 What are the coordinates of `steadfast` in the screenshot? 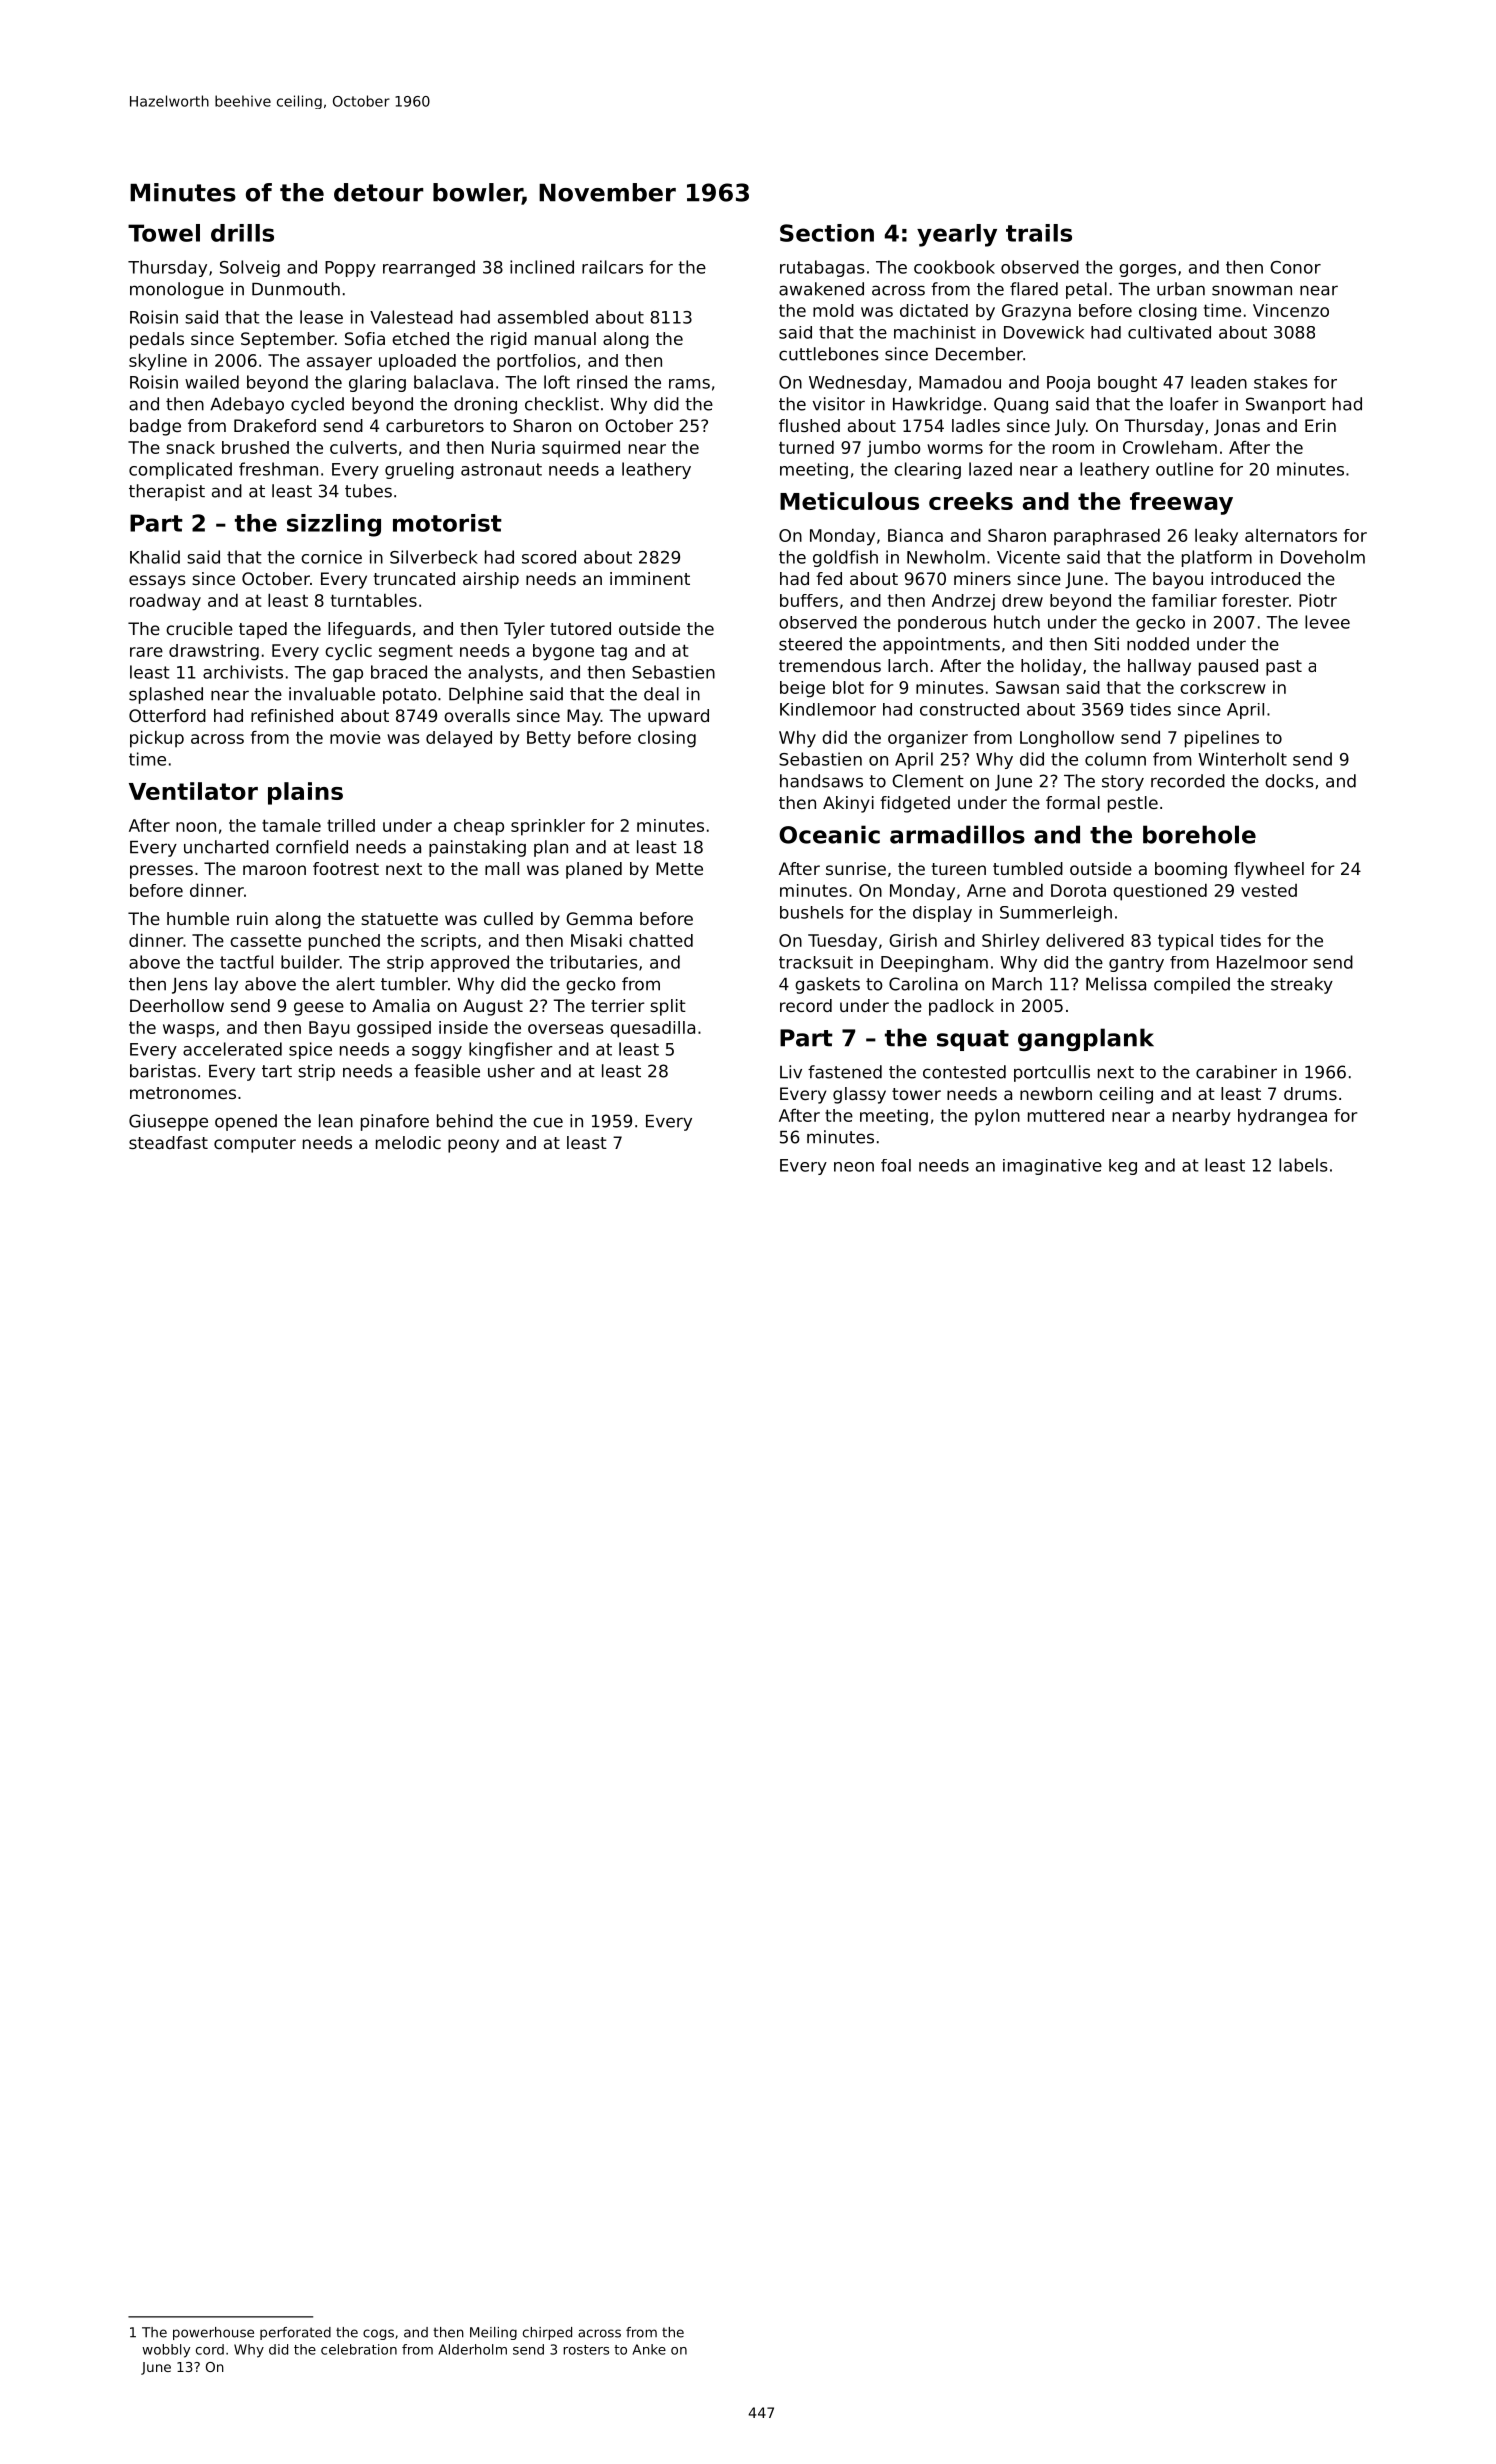 It's located at (168, 1142).
